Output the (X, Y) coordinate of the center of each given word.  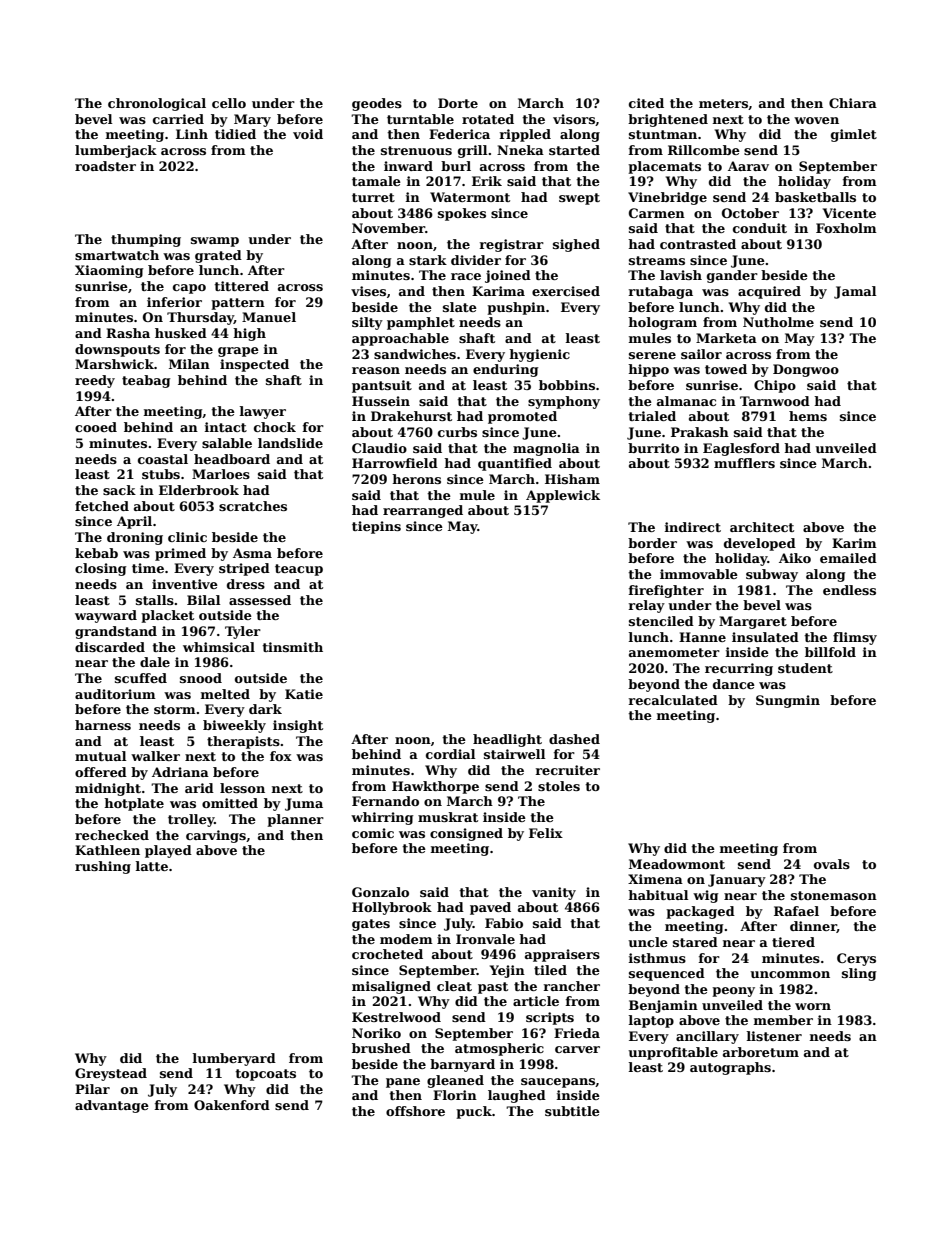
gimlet (854, 135)
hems (808, 416)
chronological (157, 104)
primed (180, 554)
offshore (415, 1111)
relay (647, 606)
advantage (112, 1106)
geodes (377, 104)
